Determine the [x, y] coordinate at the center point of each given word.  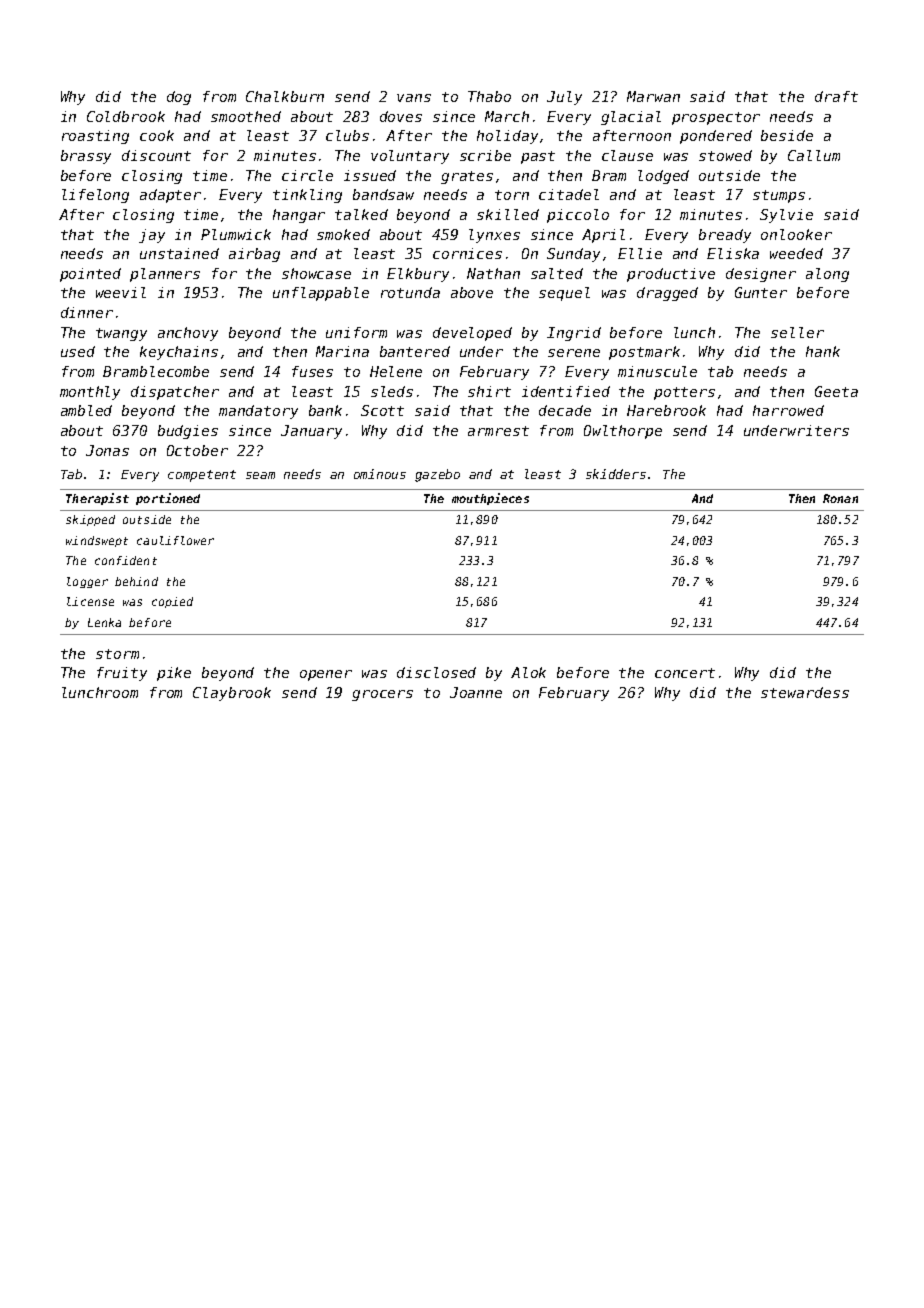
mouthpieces [490, 499]
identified [566, 391]
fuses [312, 371]
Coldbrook [126, 116]
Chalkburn [285, 96]
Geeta [836, 391]
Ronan [840, 498]
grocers [382, 695]
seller [797, 332]
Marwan [653, 96]
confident [126, 560]
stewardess [805, 692]
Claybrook [232, 694]
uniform [356, 332]
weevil [121, 292]
